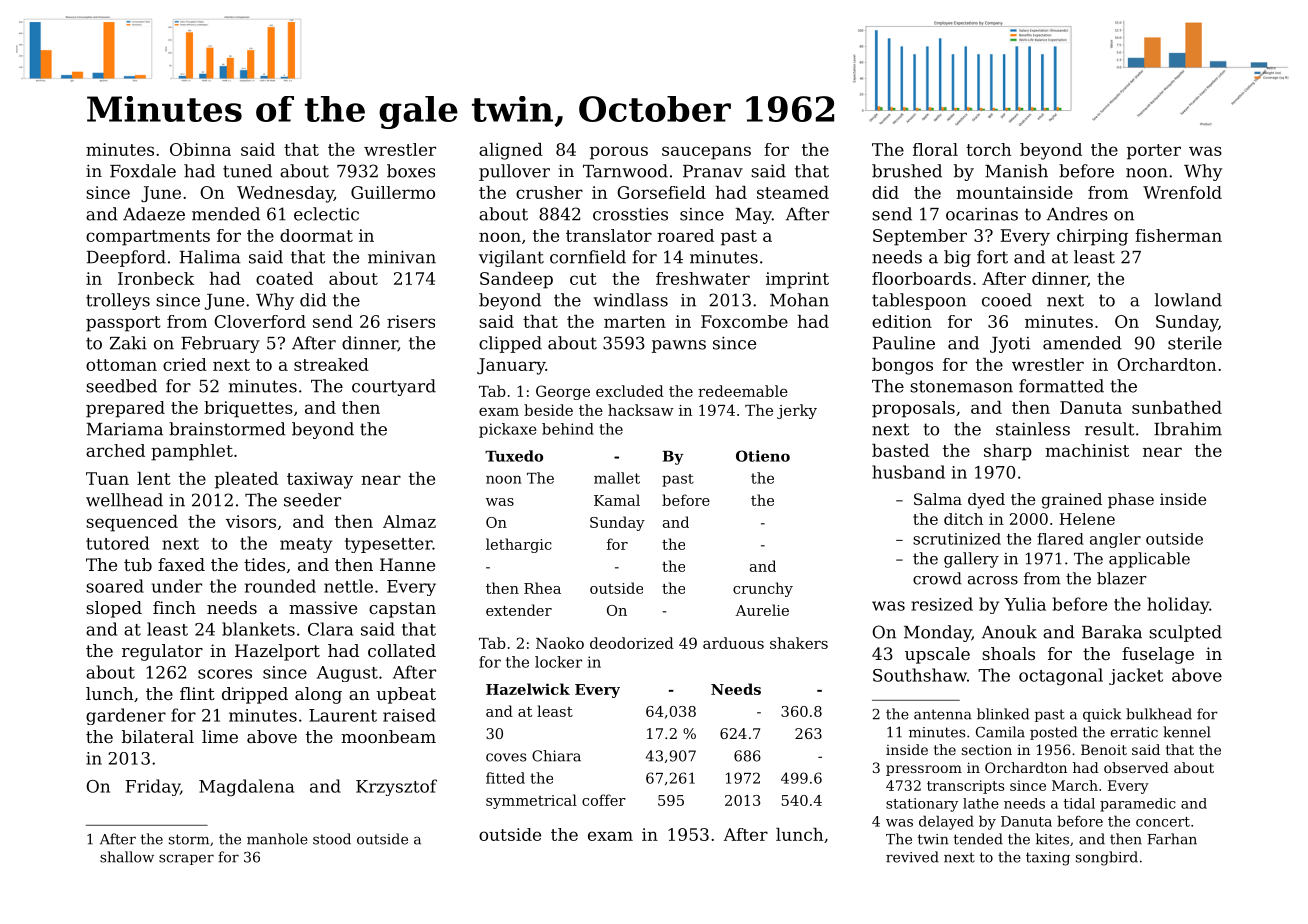 The height and width of the page is (924, 1308). Describe the element at coordinates (912, 857) in the page. I see `revived` at that location.
